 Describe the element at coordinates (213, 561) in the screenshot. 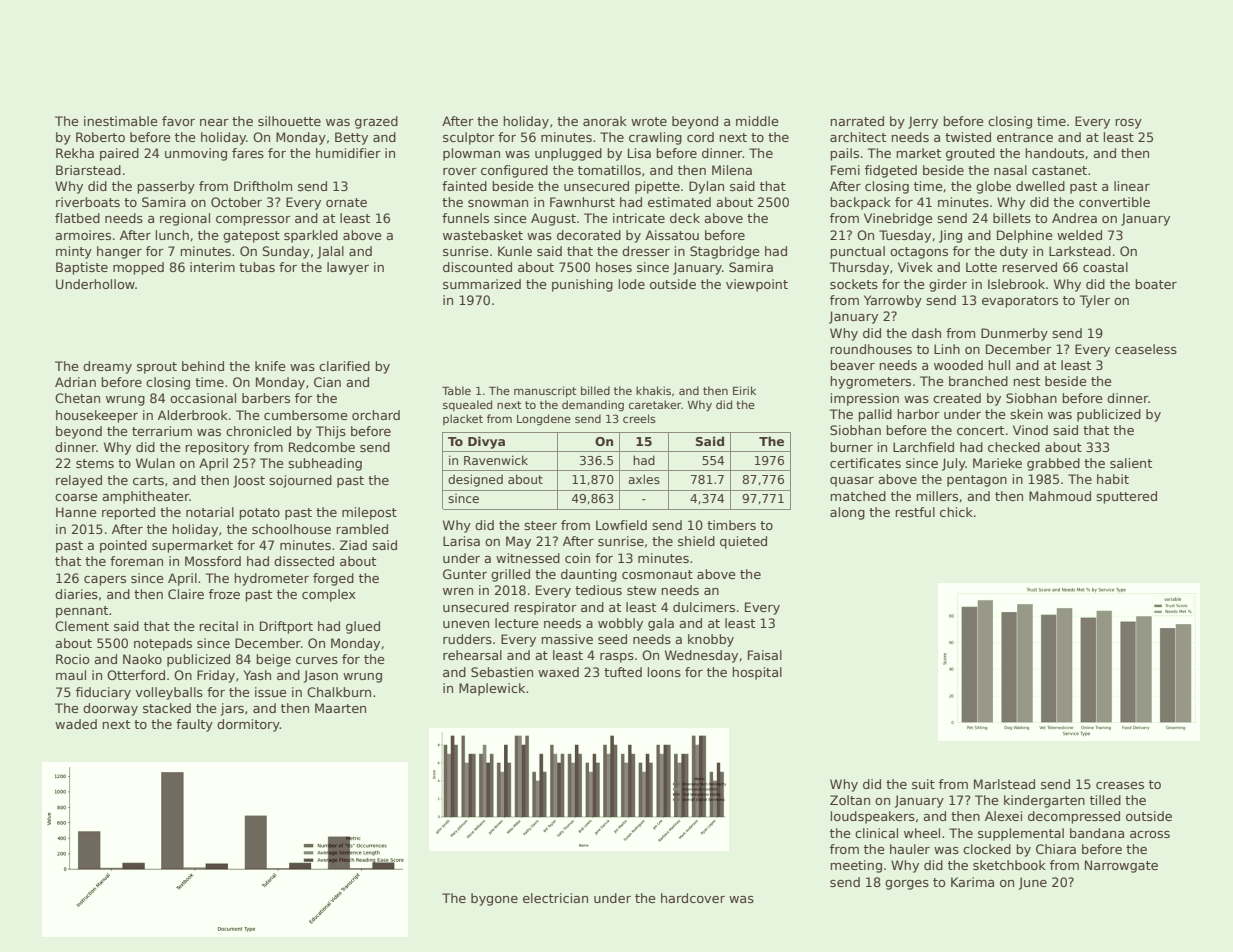

I see `Mossford` at that location.
